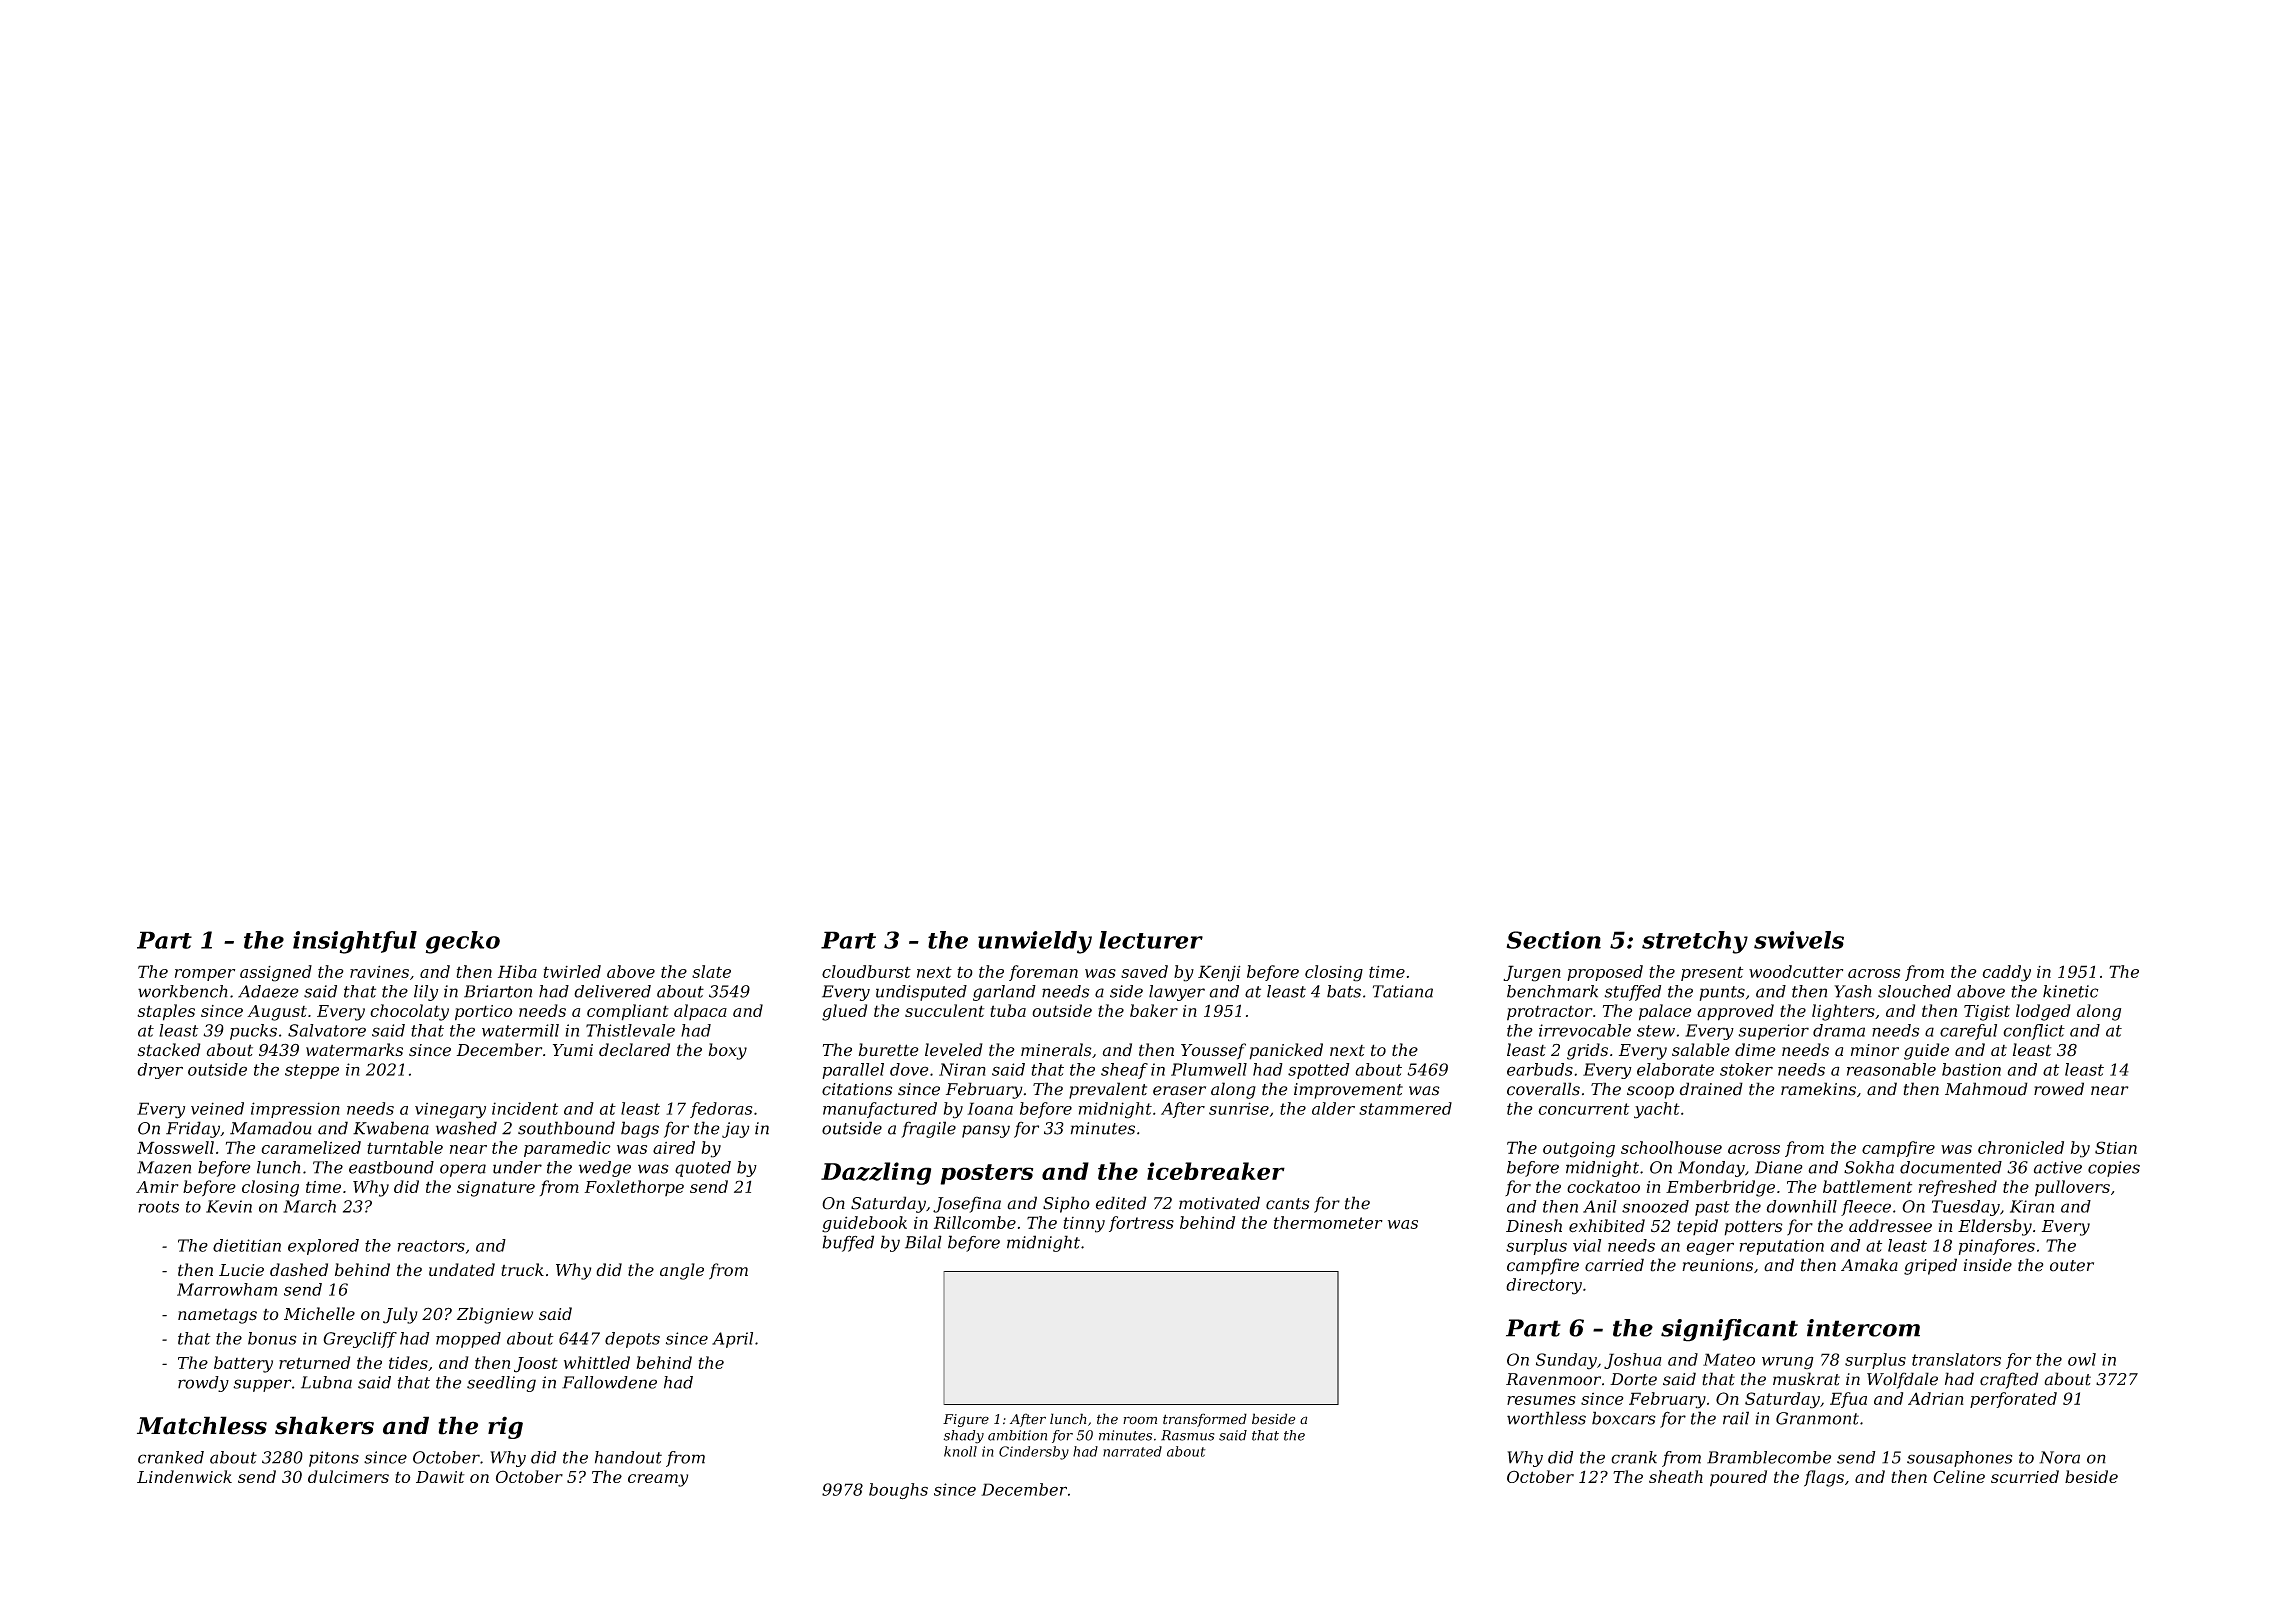 The width and height of the screenshot is (2282, 1614). I want to click on Granmont, so click(1817, 1418).
